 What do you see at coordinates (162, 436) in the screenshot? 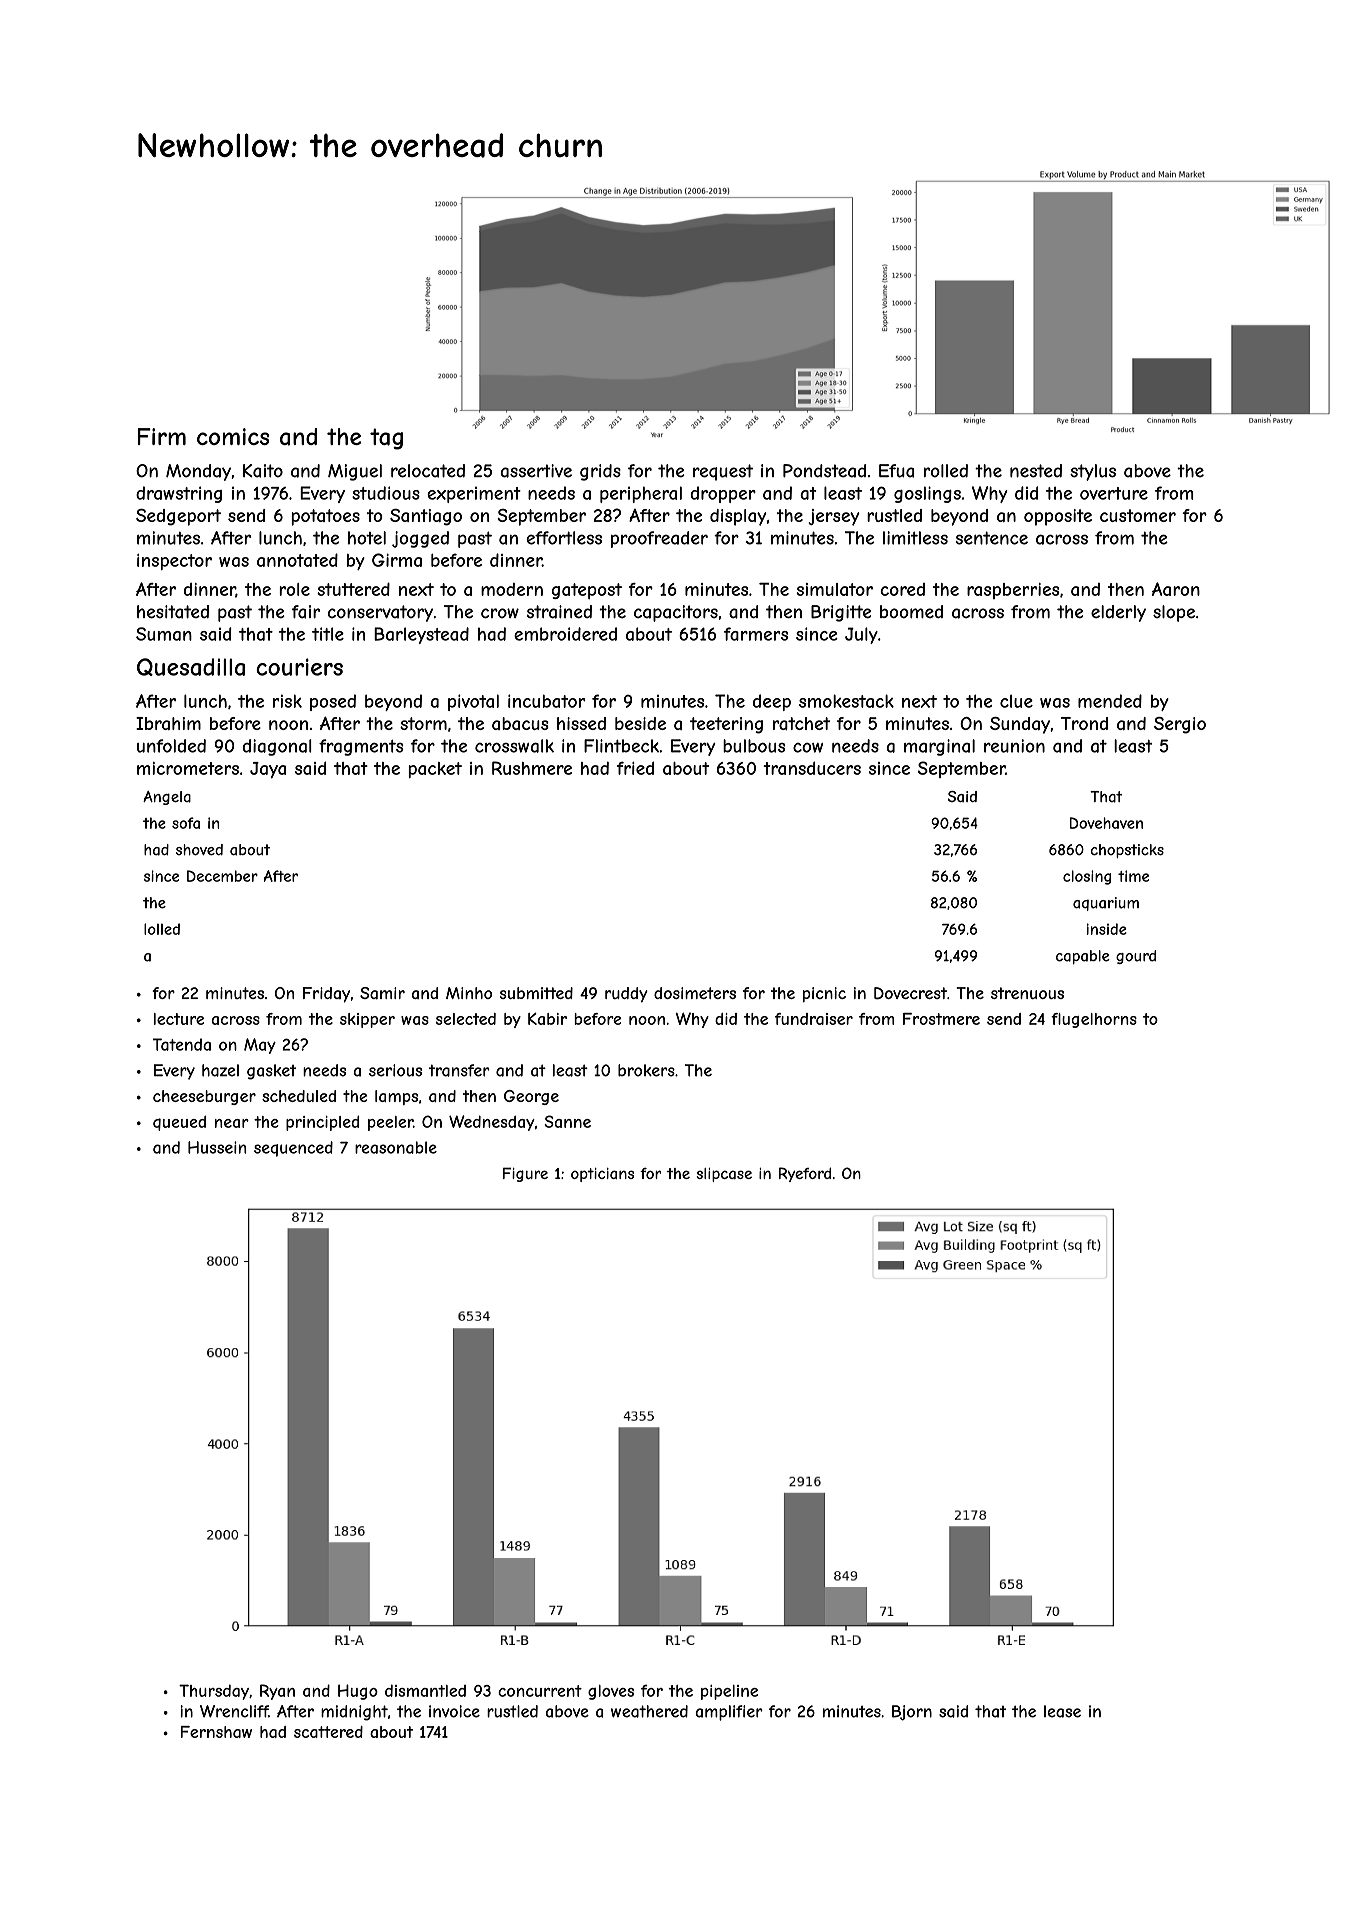
I see `Firm` at bounding box center [162, 436].
